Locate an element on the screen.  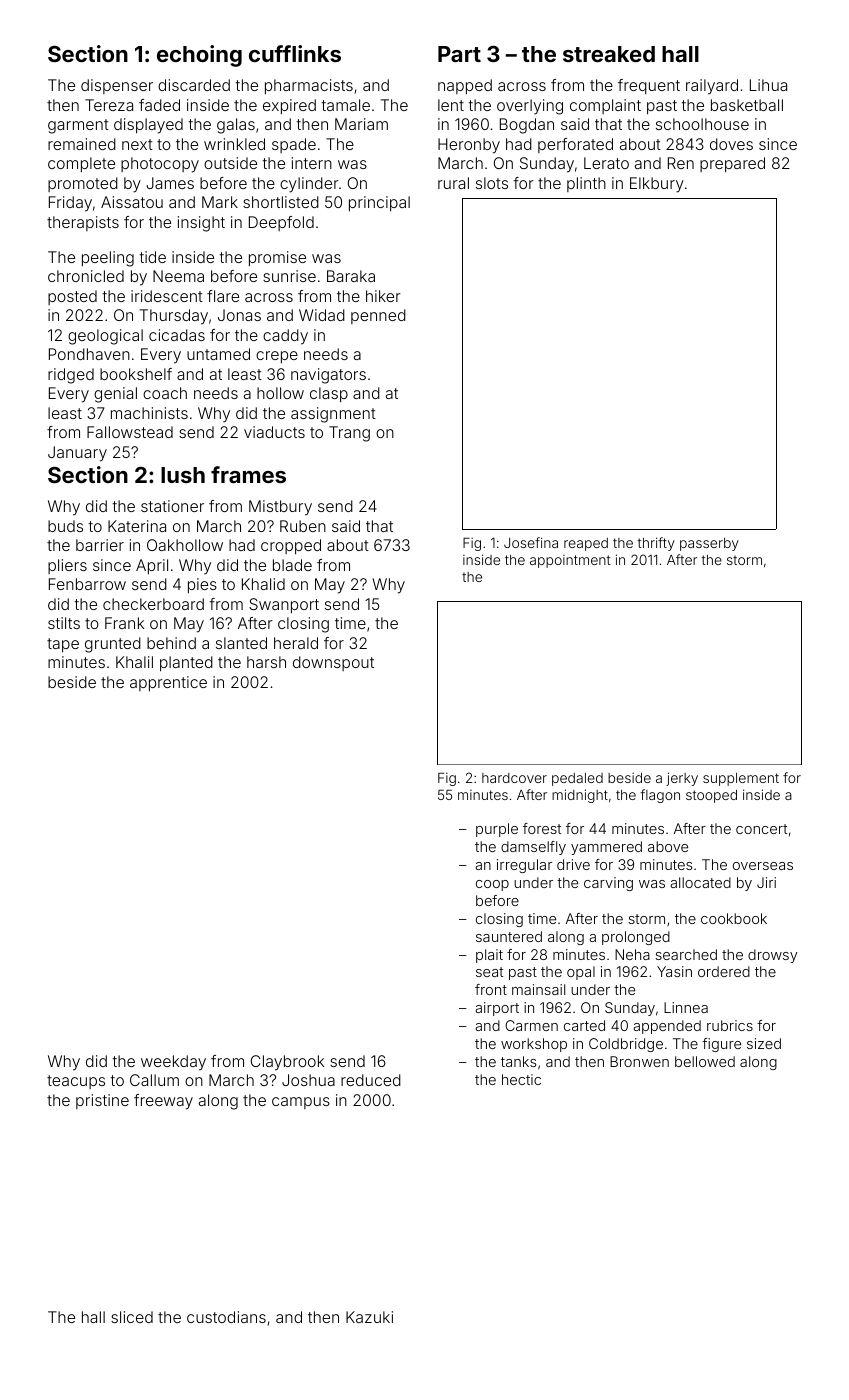
thrifty is located at coordinates (656, 544).
